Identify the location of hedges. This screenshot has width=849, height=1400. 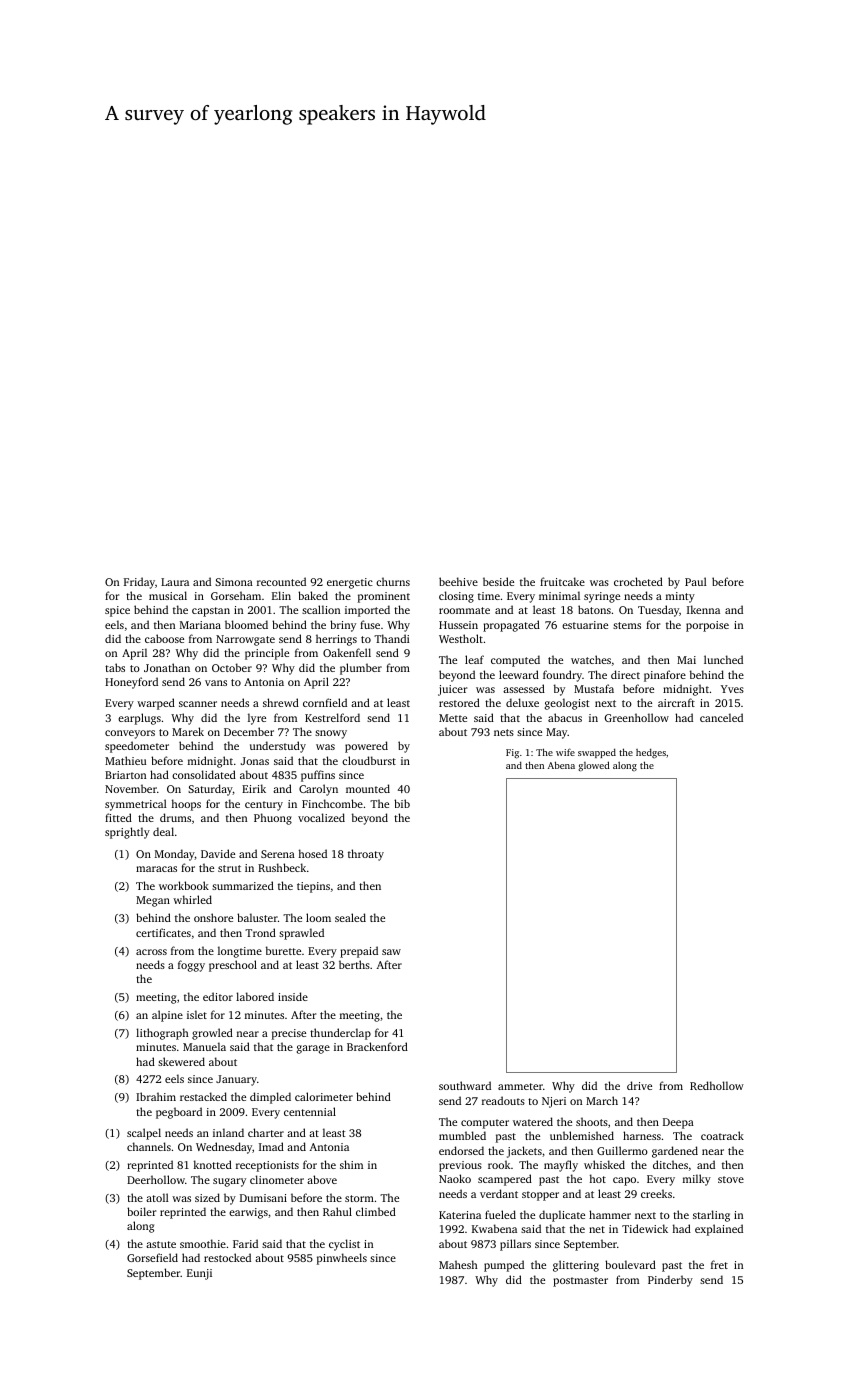
(651, 753).
